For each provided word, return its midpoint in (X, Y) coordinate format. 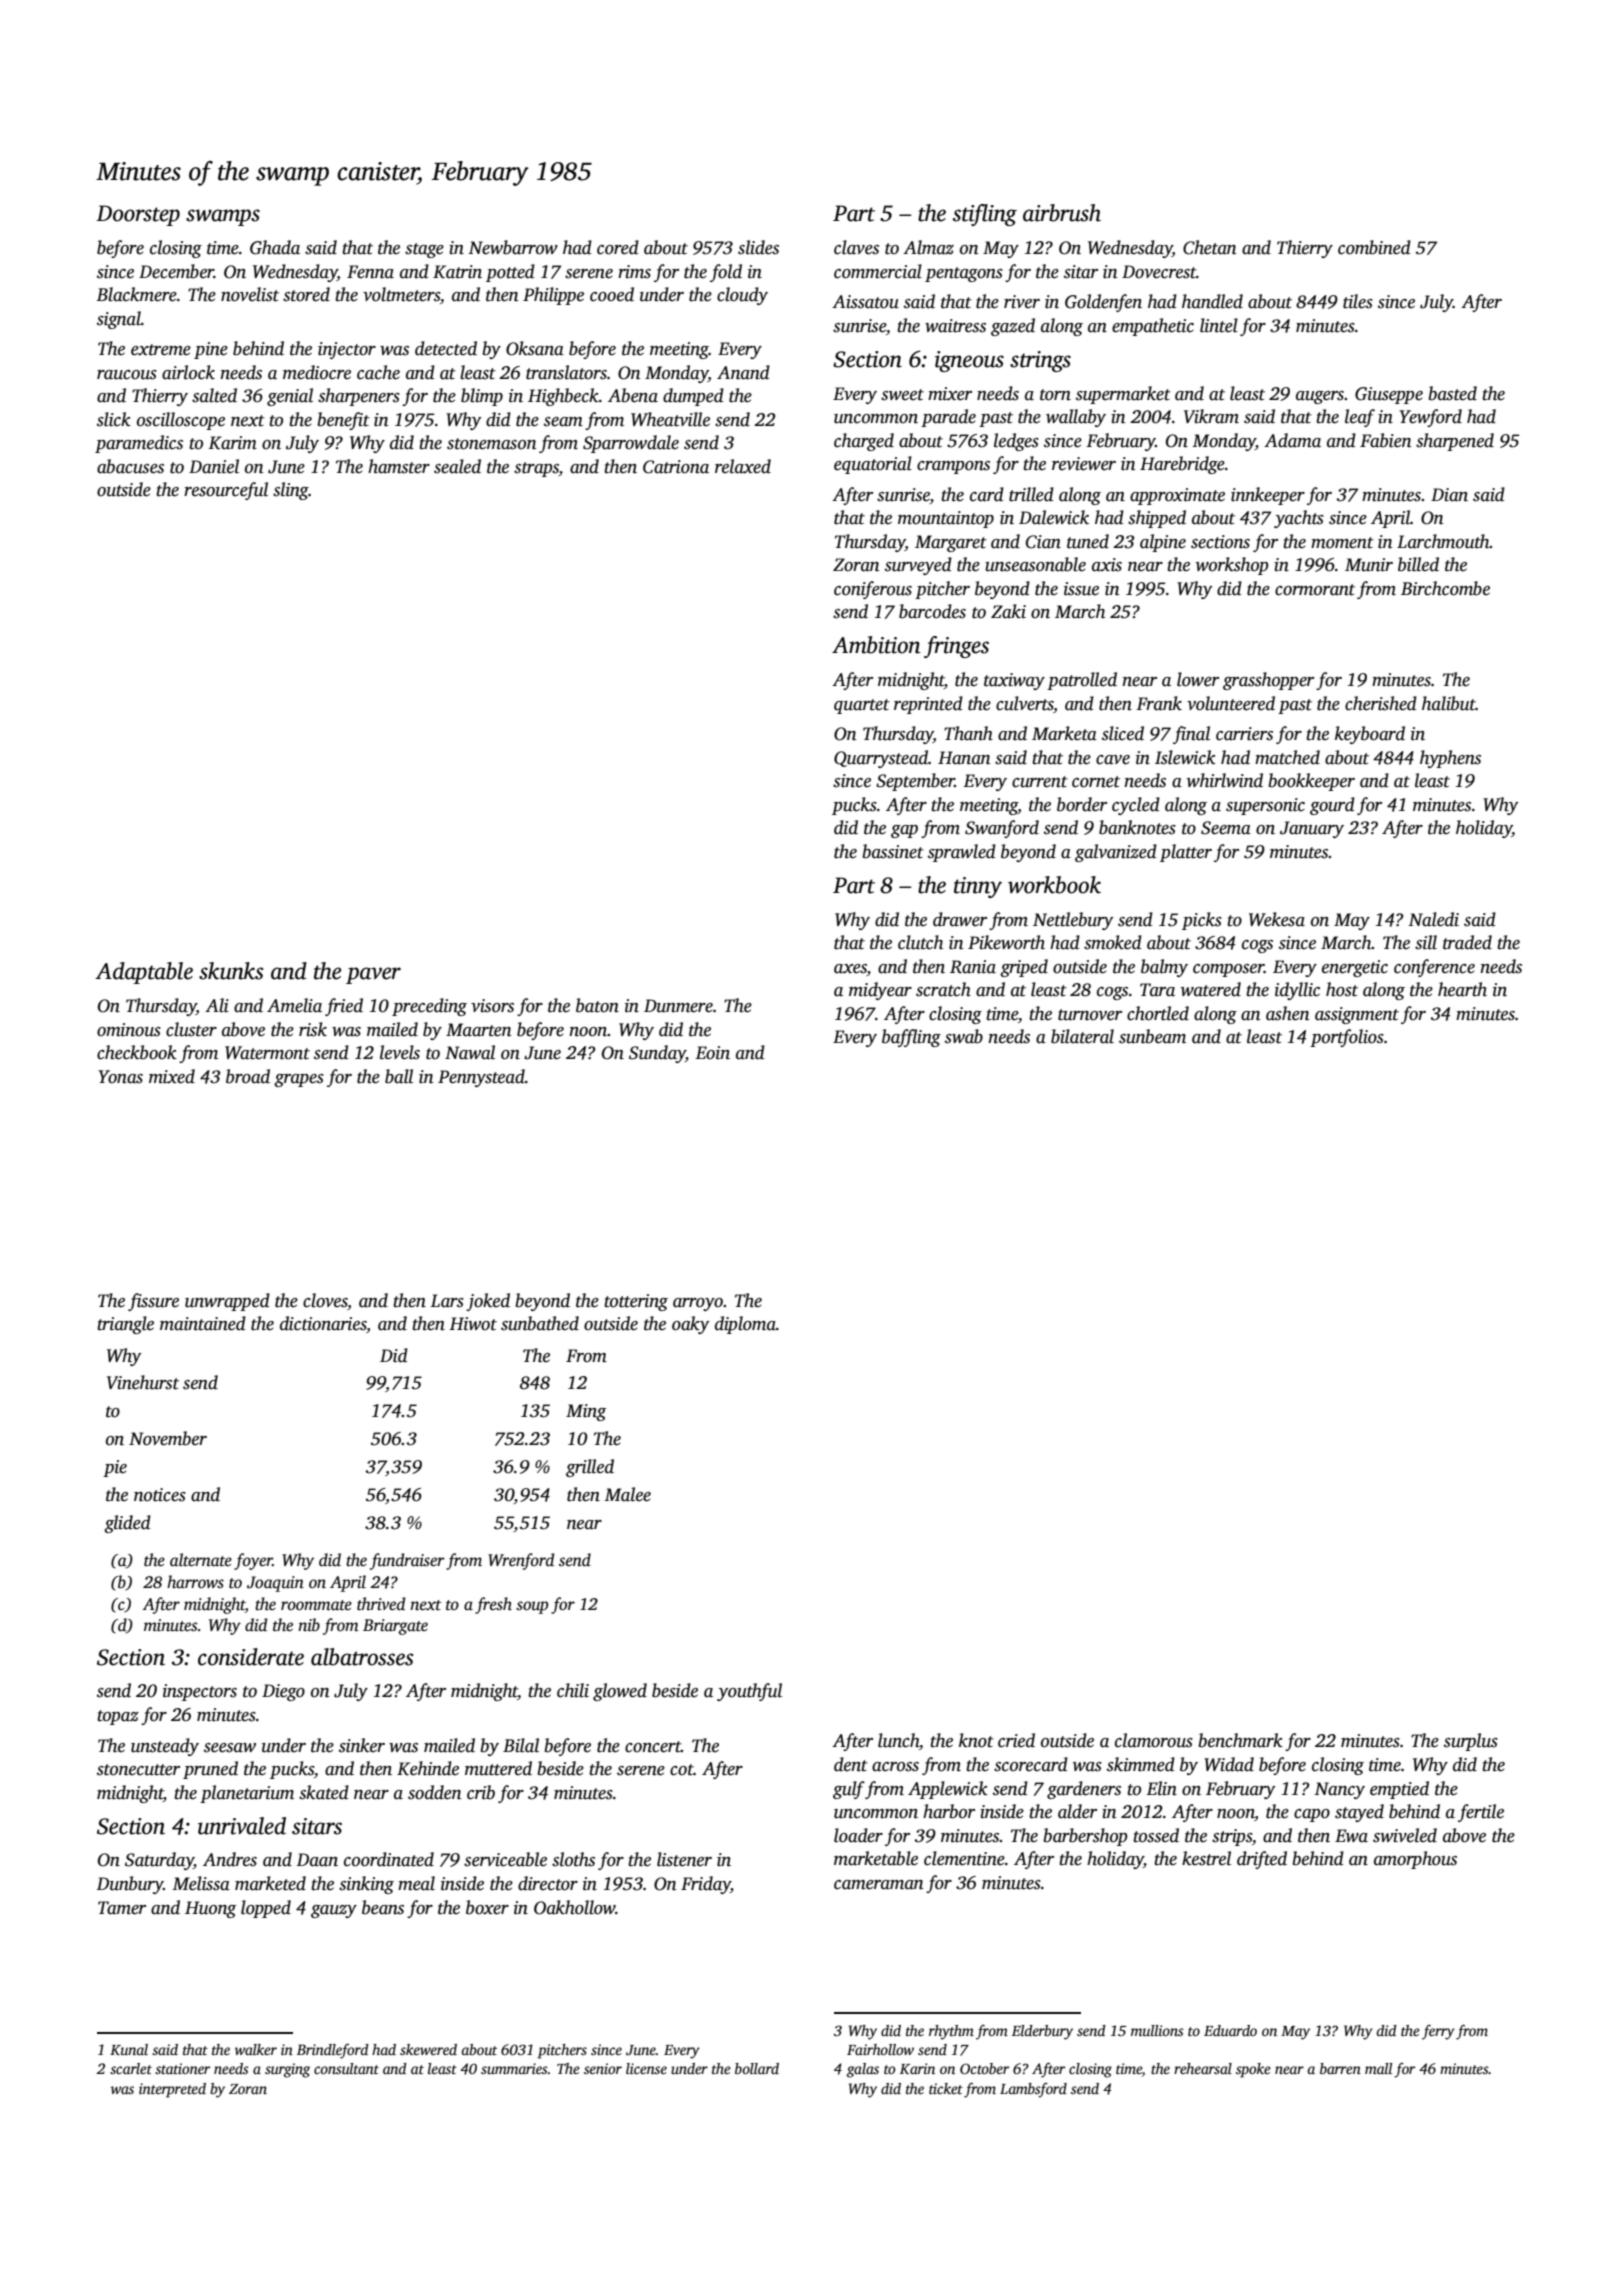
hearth (1462, 989)
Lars (447, 1301)
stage (424, 250)
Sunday (657, 1054)
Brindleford (333, 2051)
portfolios (1347, 1038)
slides (758, 247)
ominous (129, 1030)
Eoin (712, 1053)
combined (1374, 247)
